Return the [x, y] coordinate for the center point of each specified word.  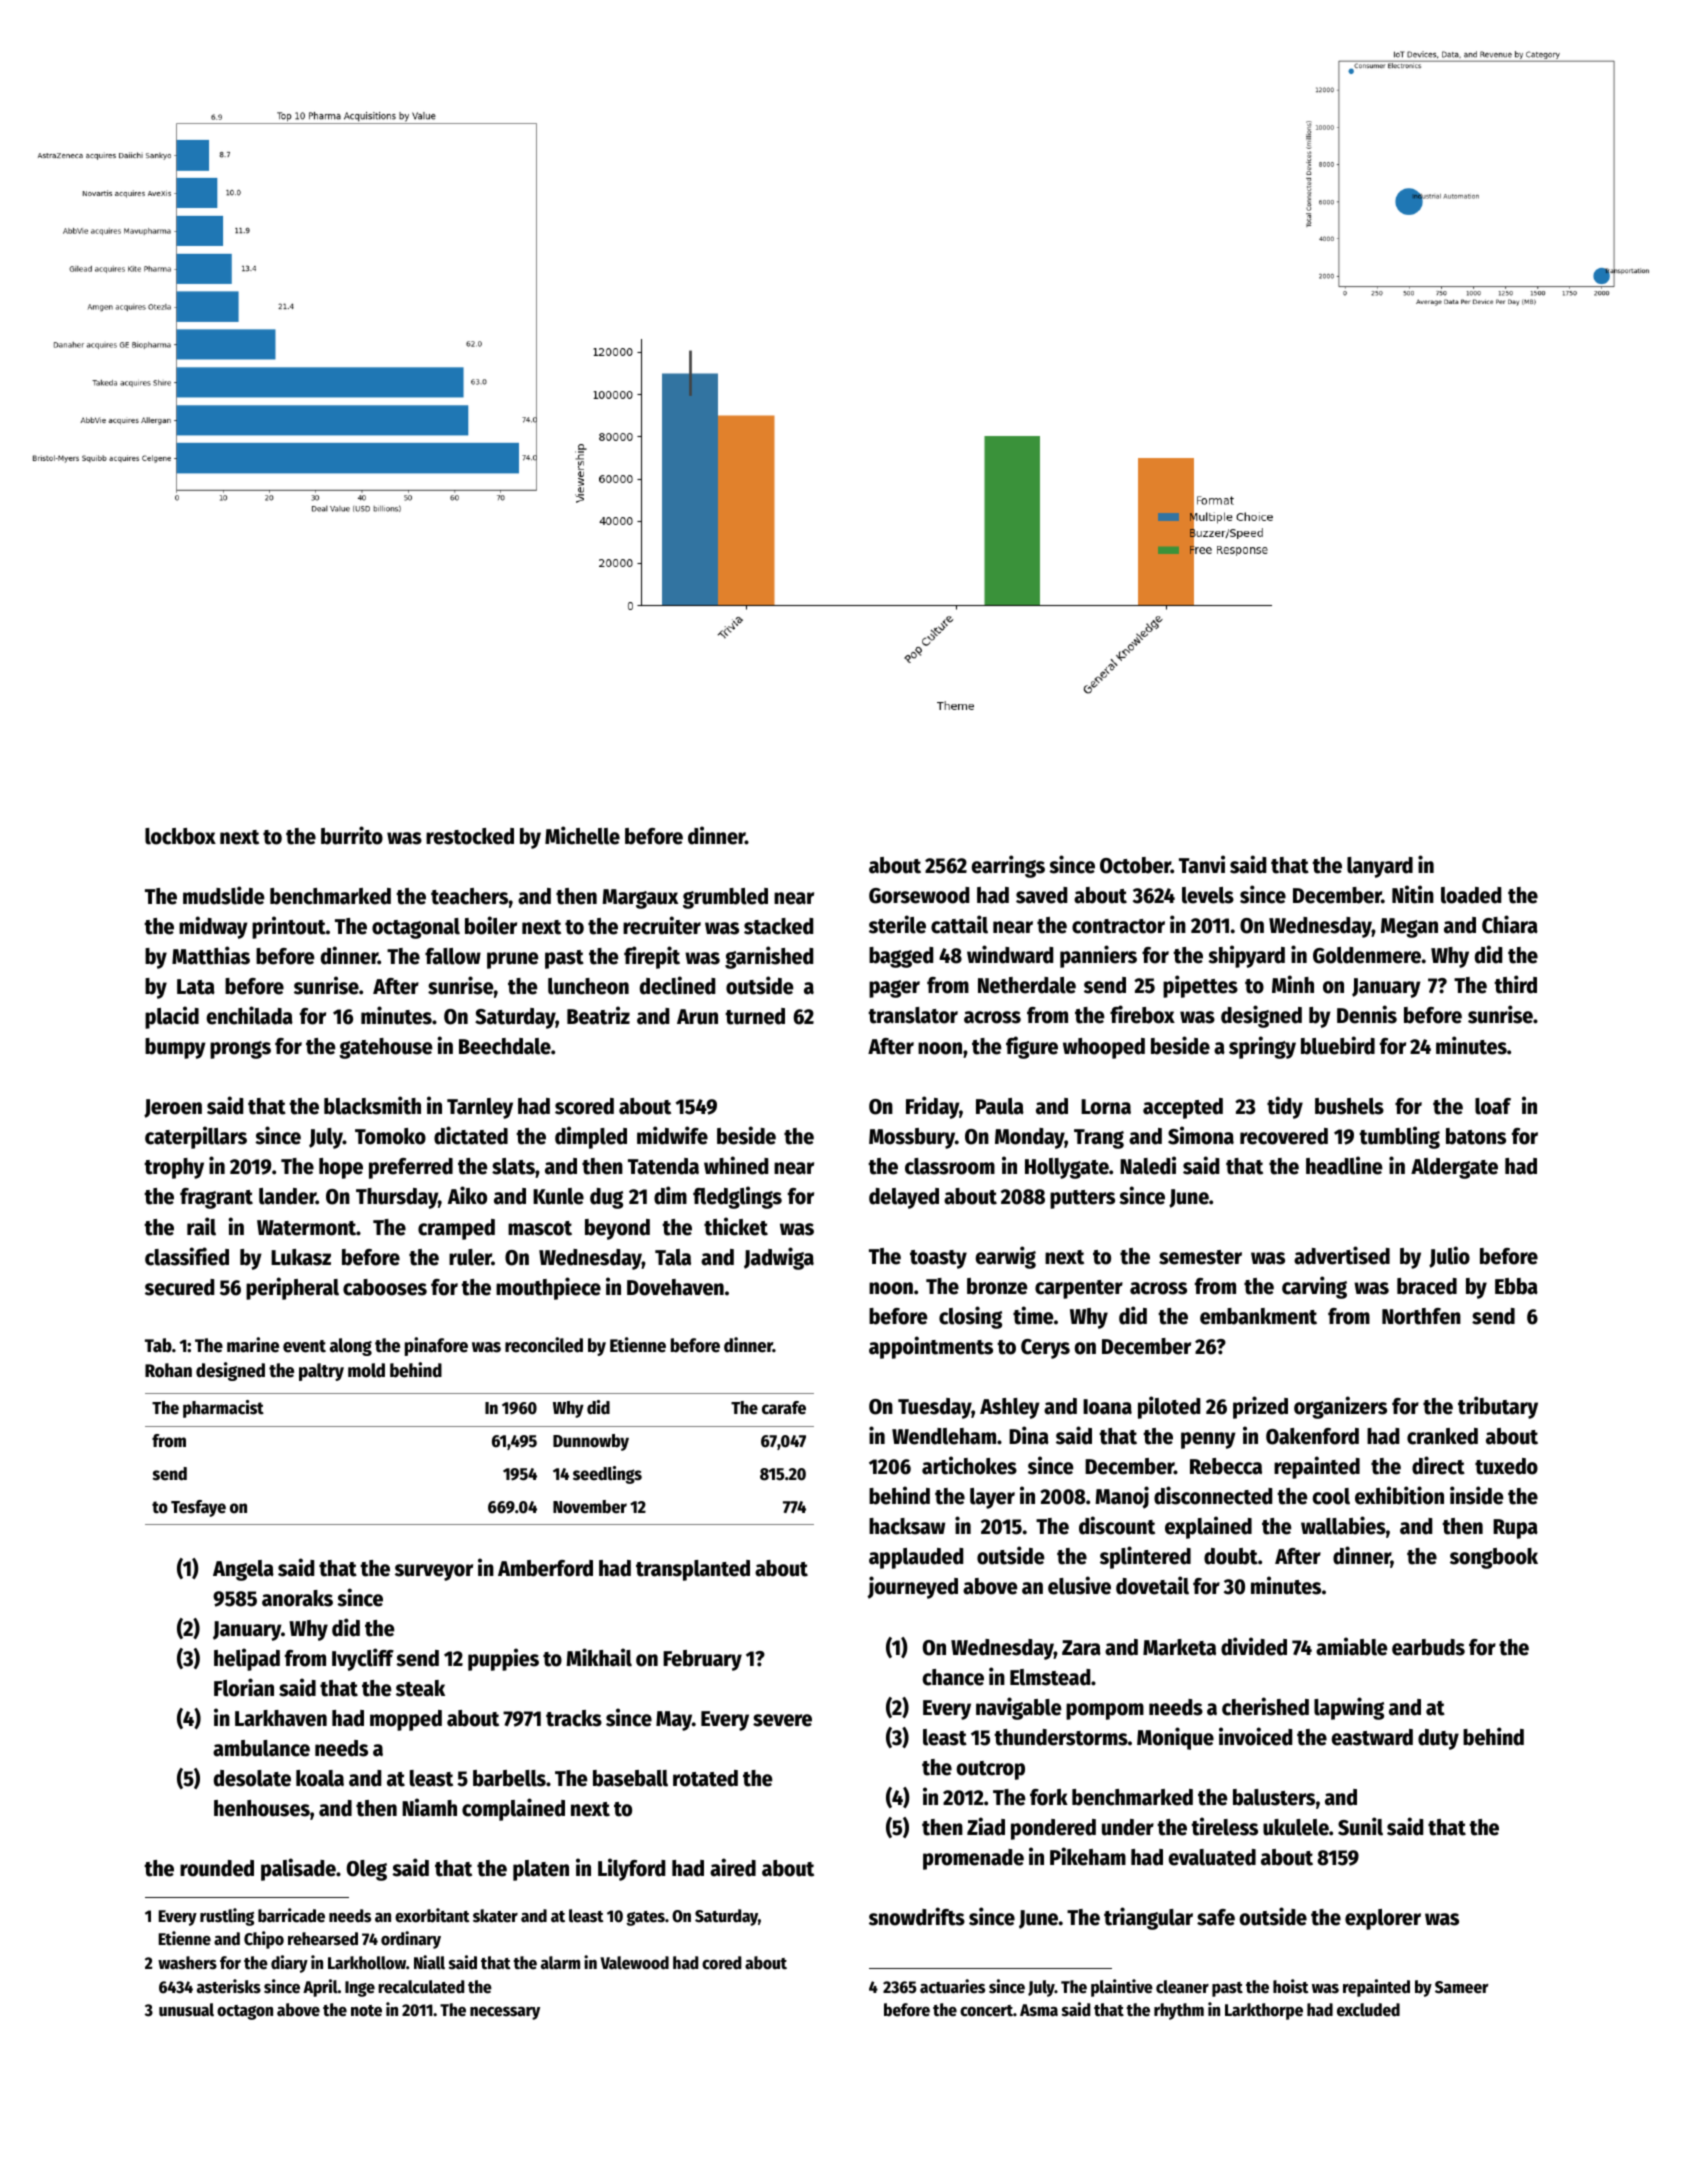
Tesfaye [198, 1508]
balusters [1274, 1797]
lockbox [180, 836]
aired [733, 1867]
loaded [1471, 895]
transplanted [693, 1570]
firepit [652, 957]
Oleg [367, 1870]
